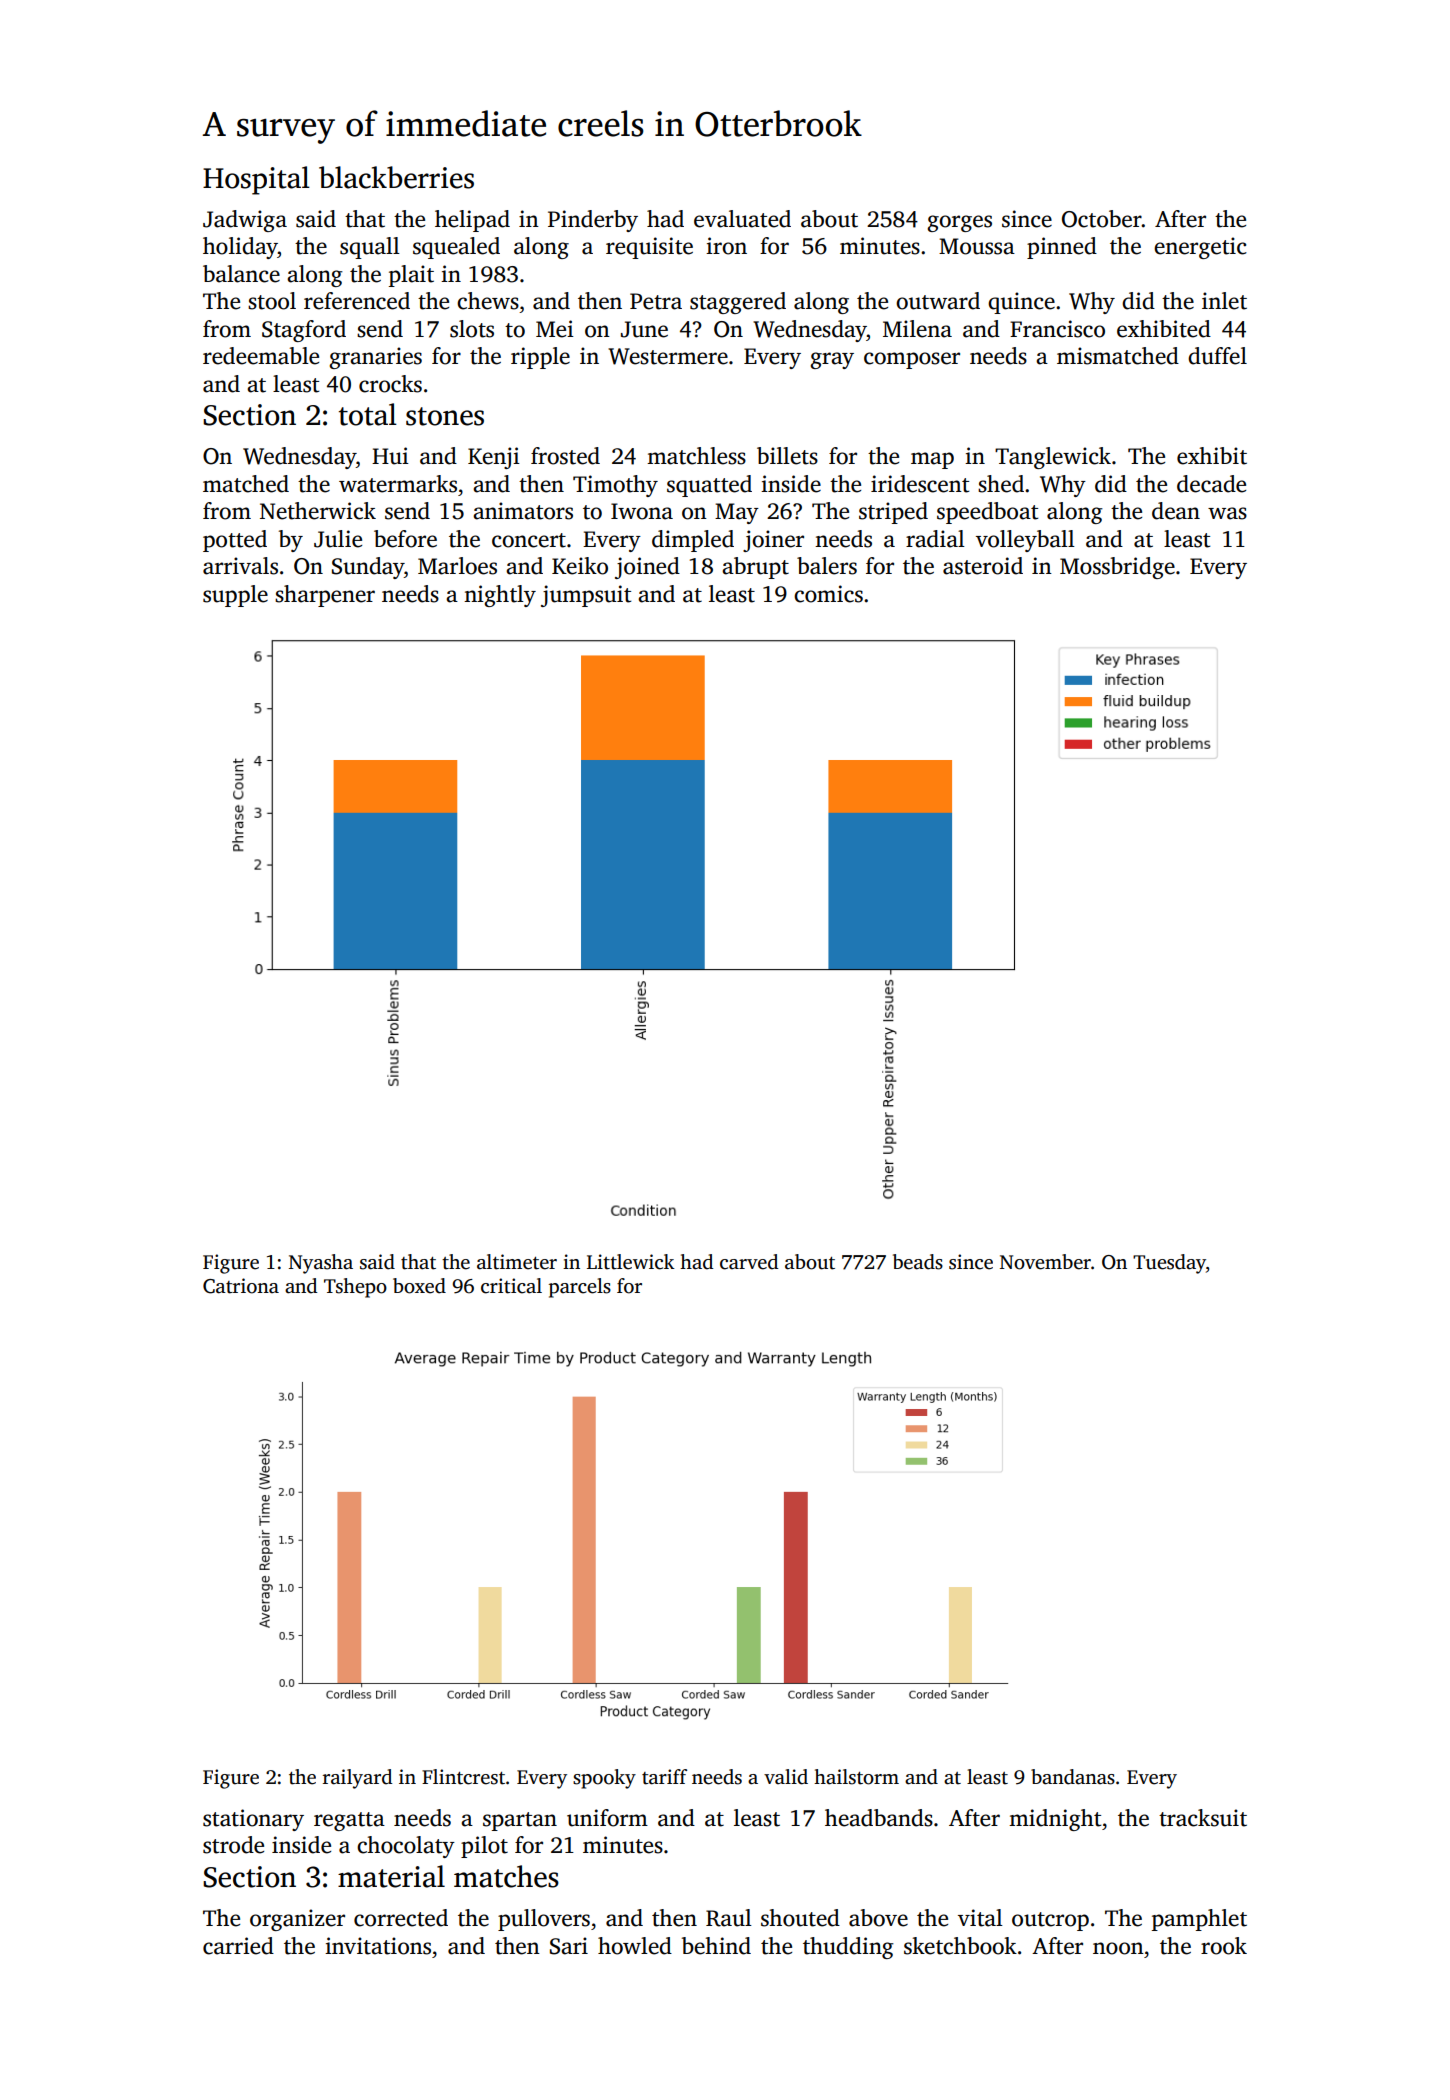 This screenshot has height=2100, width=1450. What do you see at coordinates (1224, 301) in the screenshot?
I see `inlet` at bounding box center [1224, 301].
